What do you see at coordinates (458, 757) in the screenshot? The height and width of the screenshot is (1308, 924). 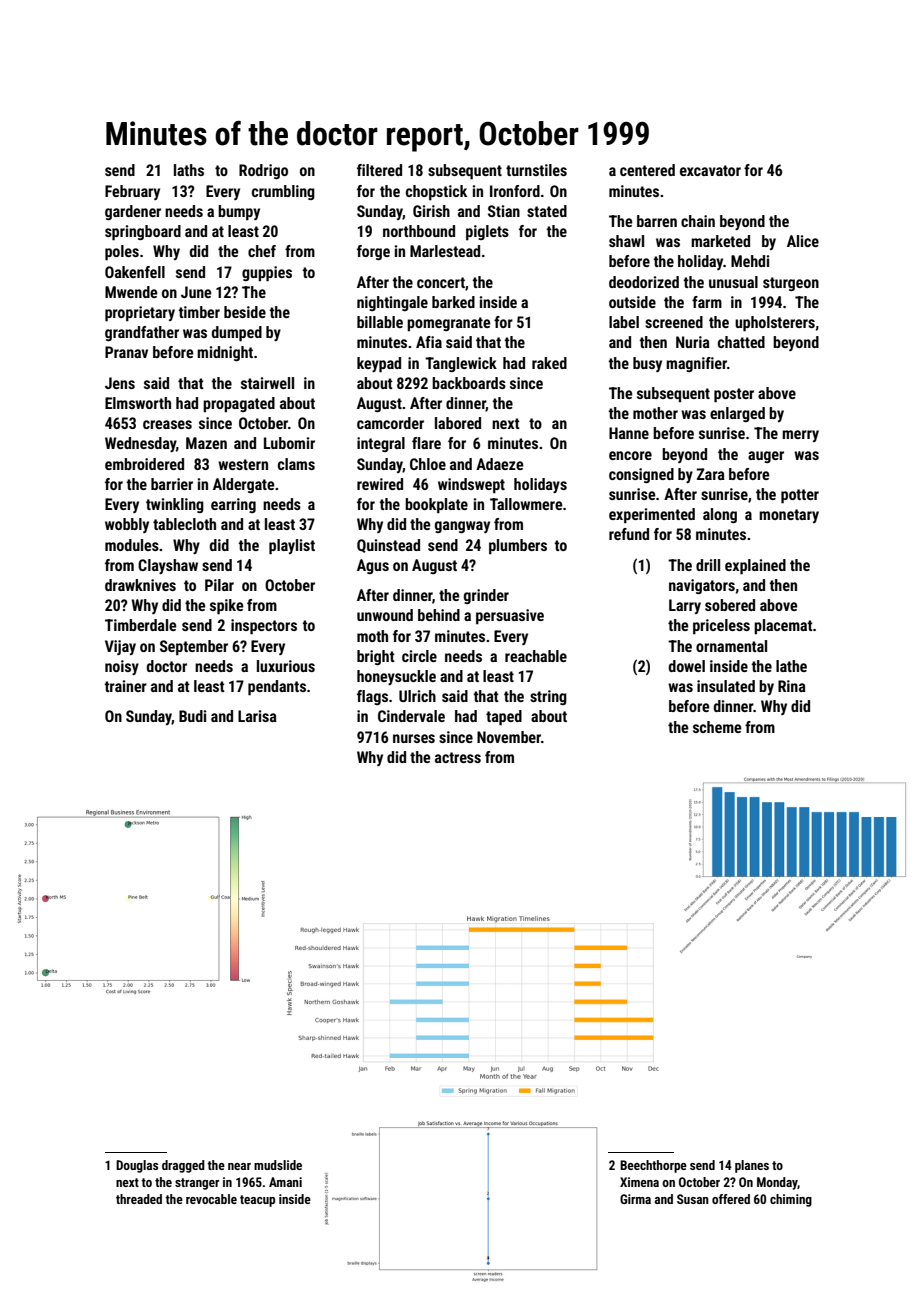 I see `actress` at bounding box center [458, 757].
